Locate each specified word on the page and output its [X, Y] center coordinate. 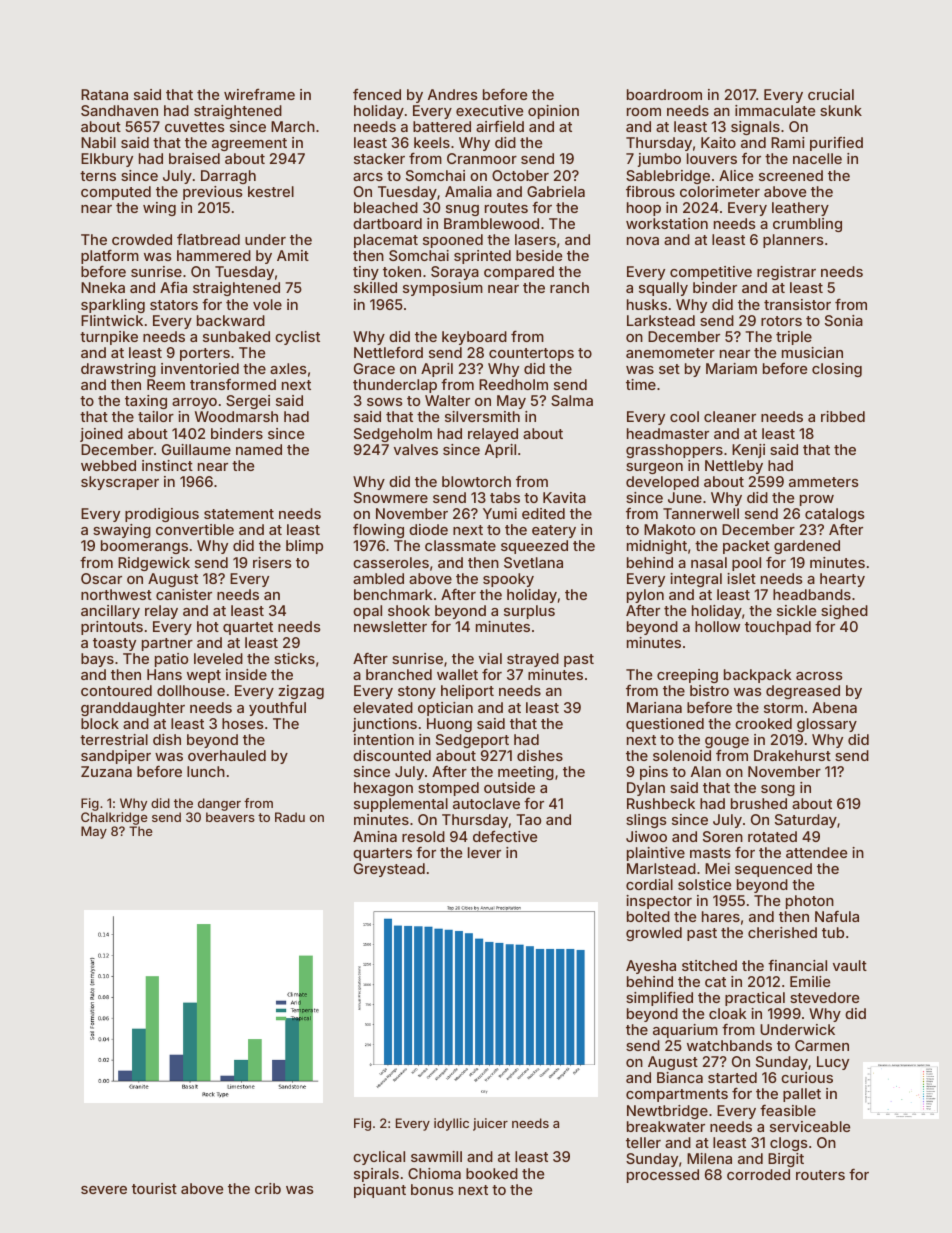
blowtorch [476, 481]
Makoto [669, 529]
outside [509, 787]
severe [104, 1190]
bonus [432, 1189]
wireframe [259, 94]
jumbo [659, 160]
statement [239, 514]
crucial [831, 94]
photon [810, 902]
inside [246, 674]
